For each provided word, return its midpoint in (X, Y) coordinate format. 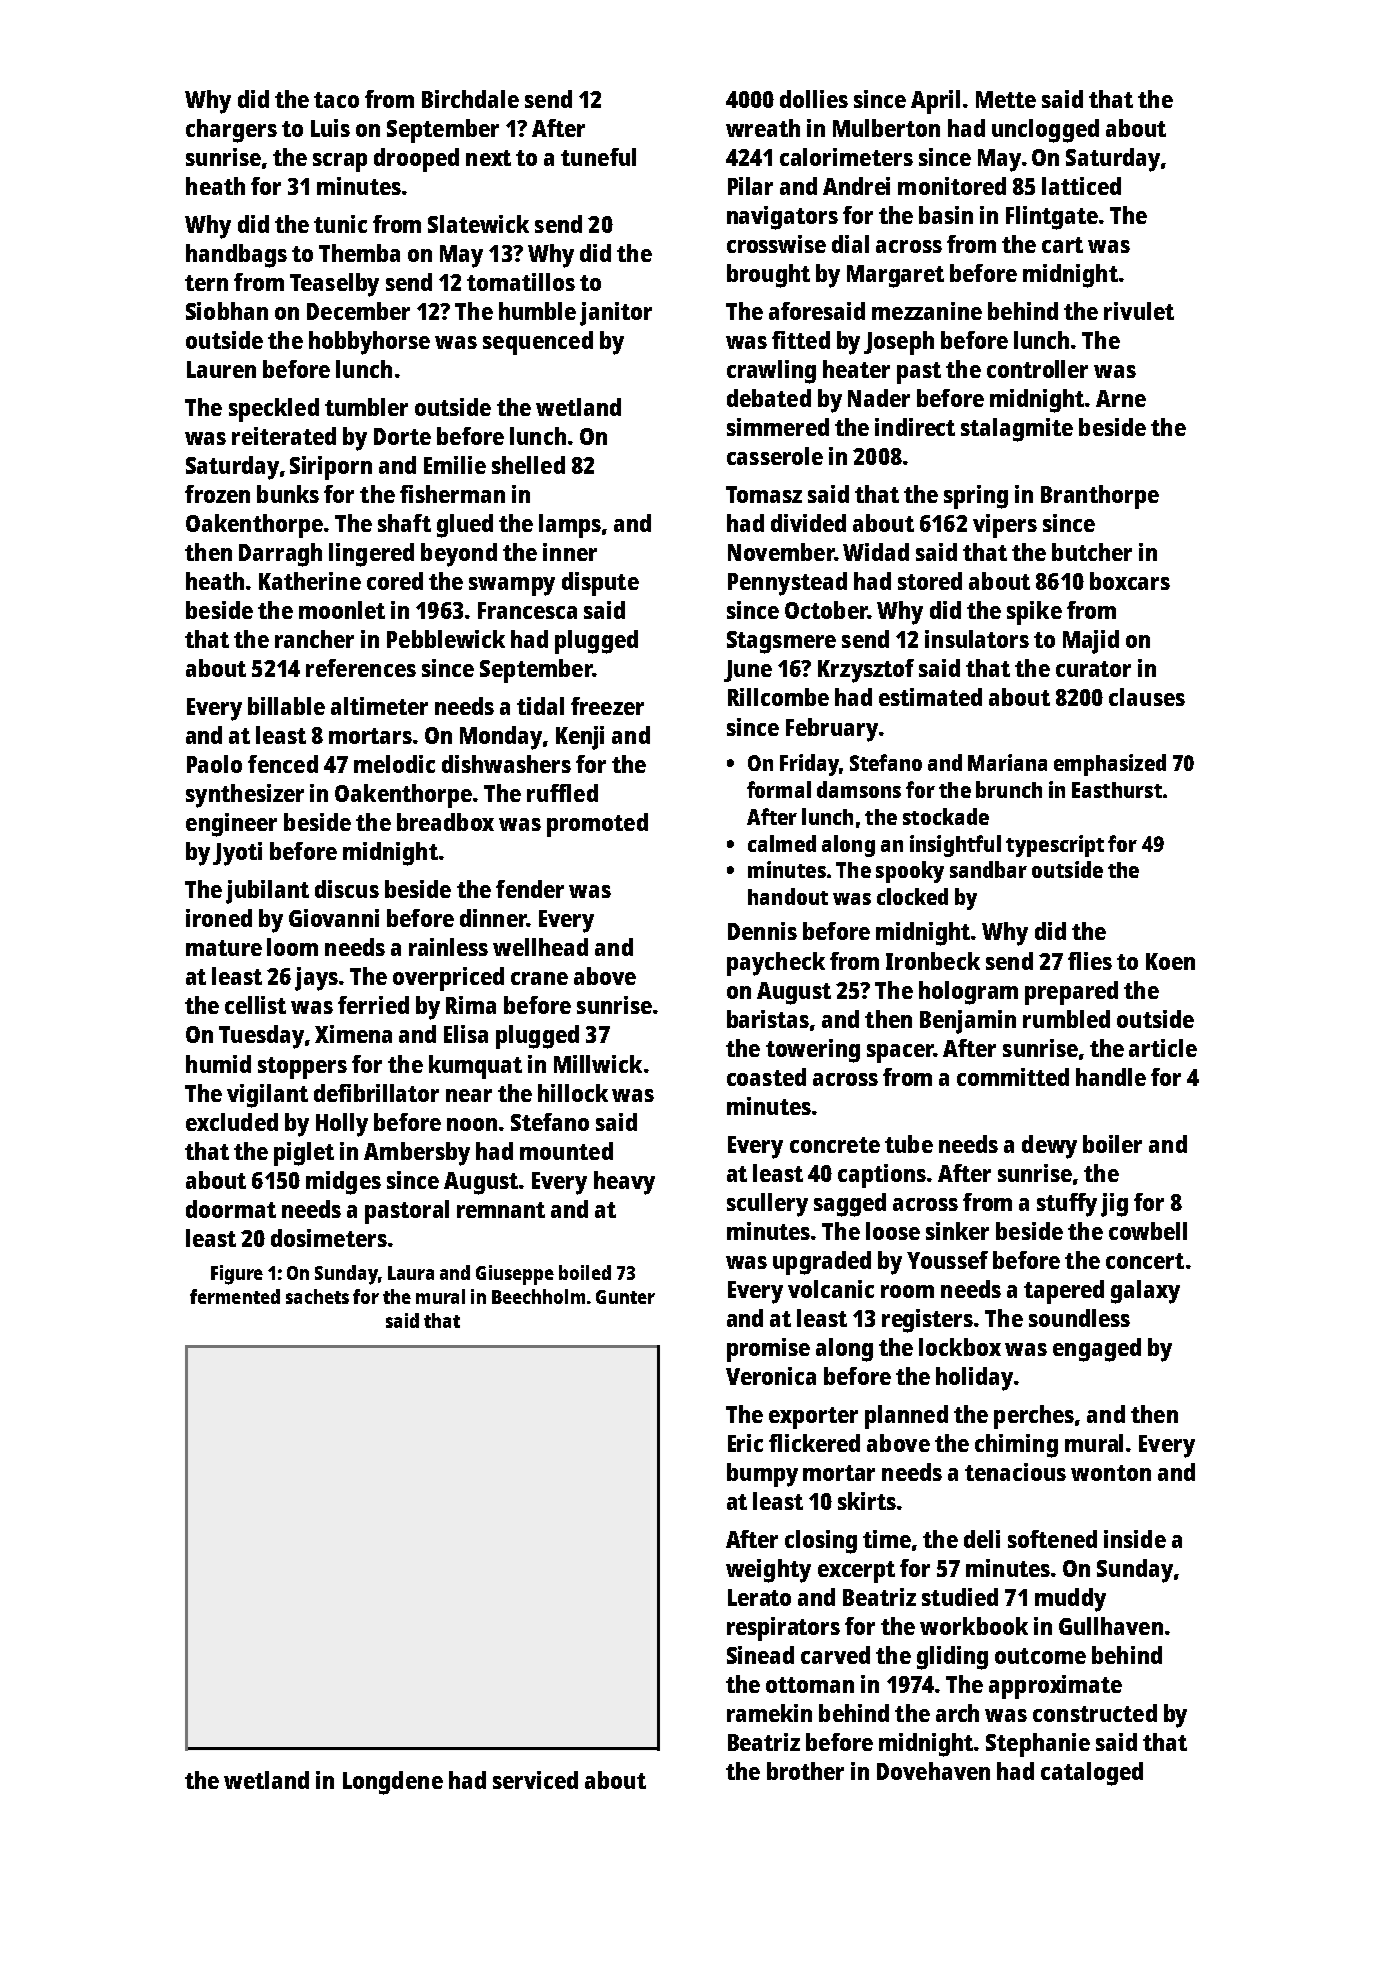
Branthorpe (1100, 497)
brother (805, 1771)
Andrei (856, 186)
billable (286, 706)
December (358, 311)
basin (946, 215)
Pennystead (787, 584)
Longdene (393, 1783)
